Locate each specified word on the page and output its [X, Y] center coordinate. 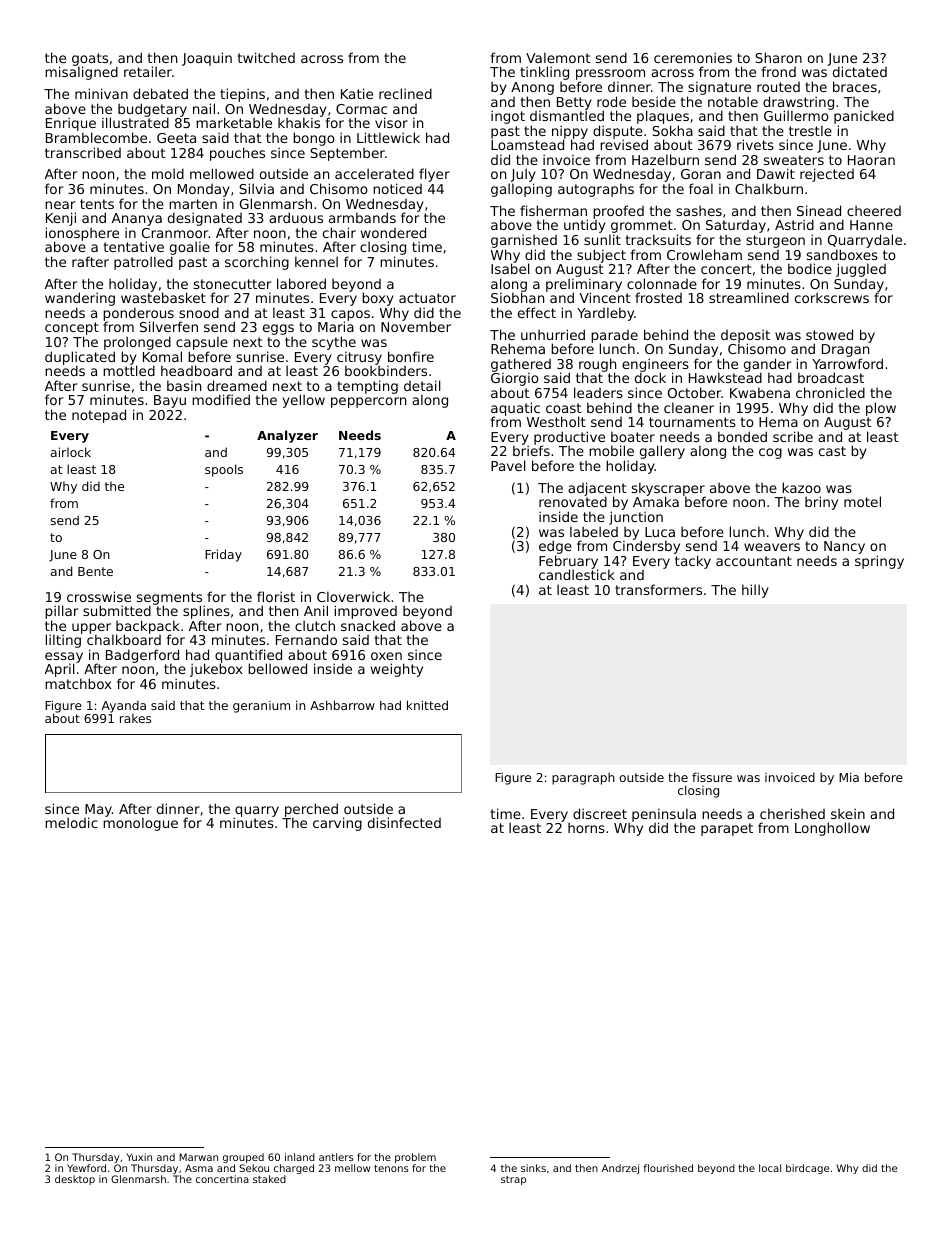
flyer [434, 175]
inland [300, 1157]
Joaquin [207, 59]
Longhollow [832, 829]
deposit [745, 336]
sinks [533, 1168]
